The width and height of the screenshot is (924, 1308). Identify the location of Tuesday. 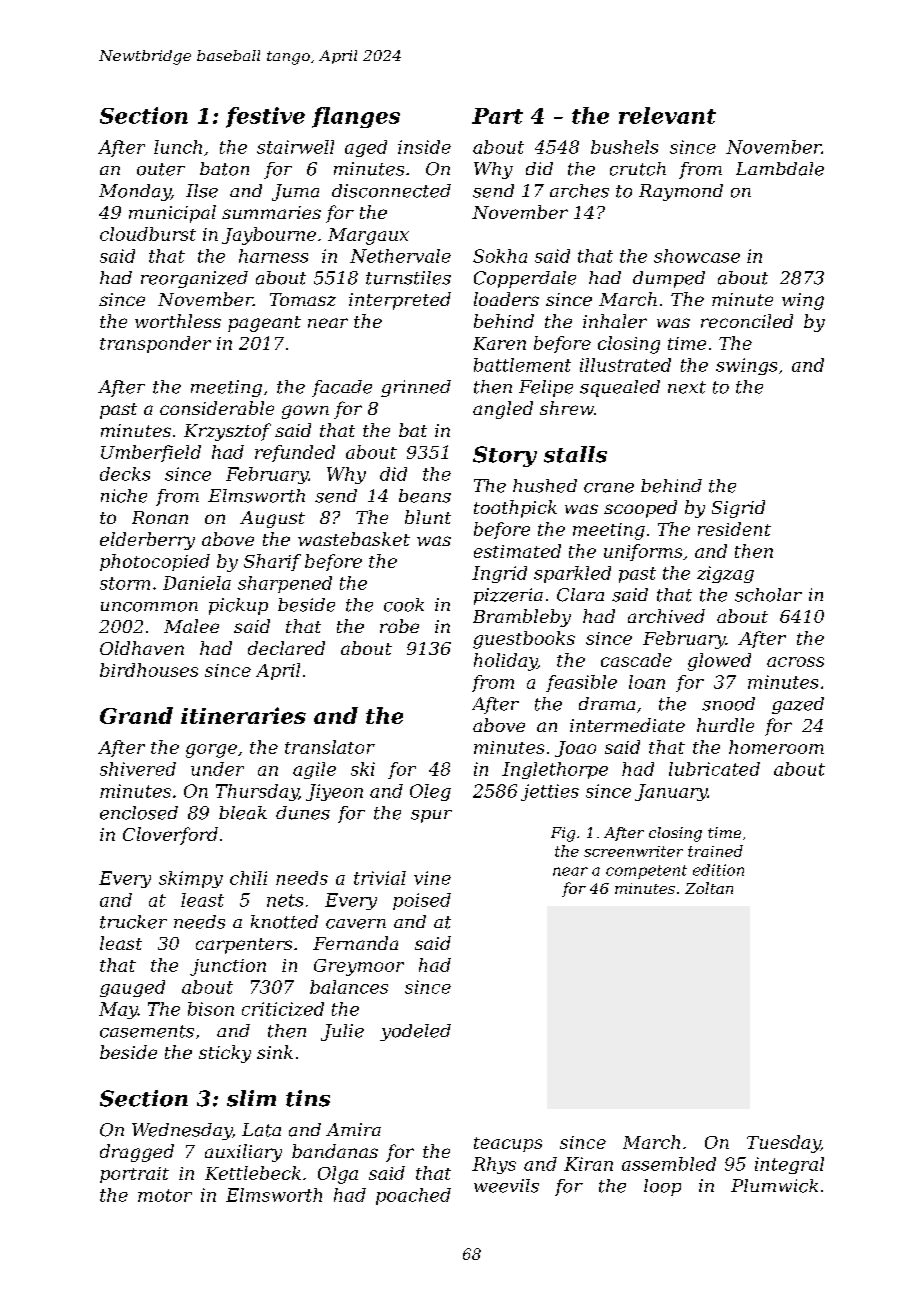
(784, 1144).
